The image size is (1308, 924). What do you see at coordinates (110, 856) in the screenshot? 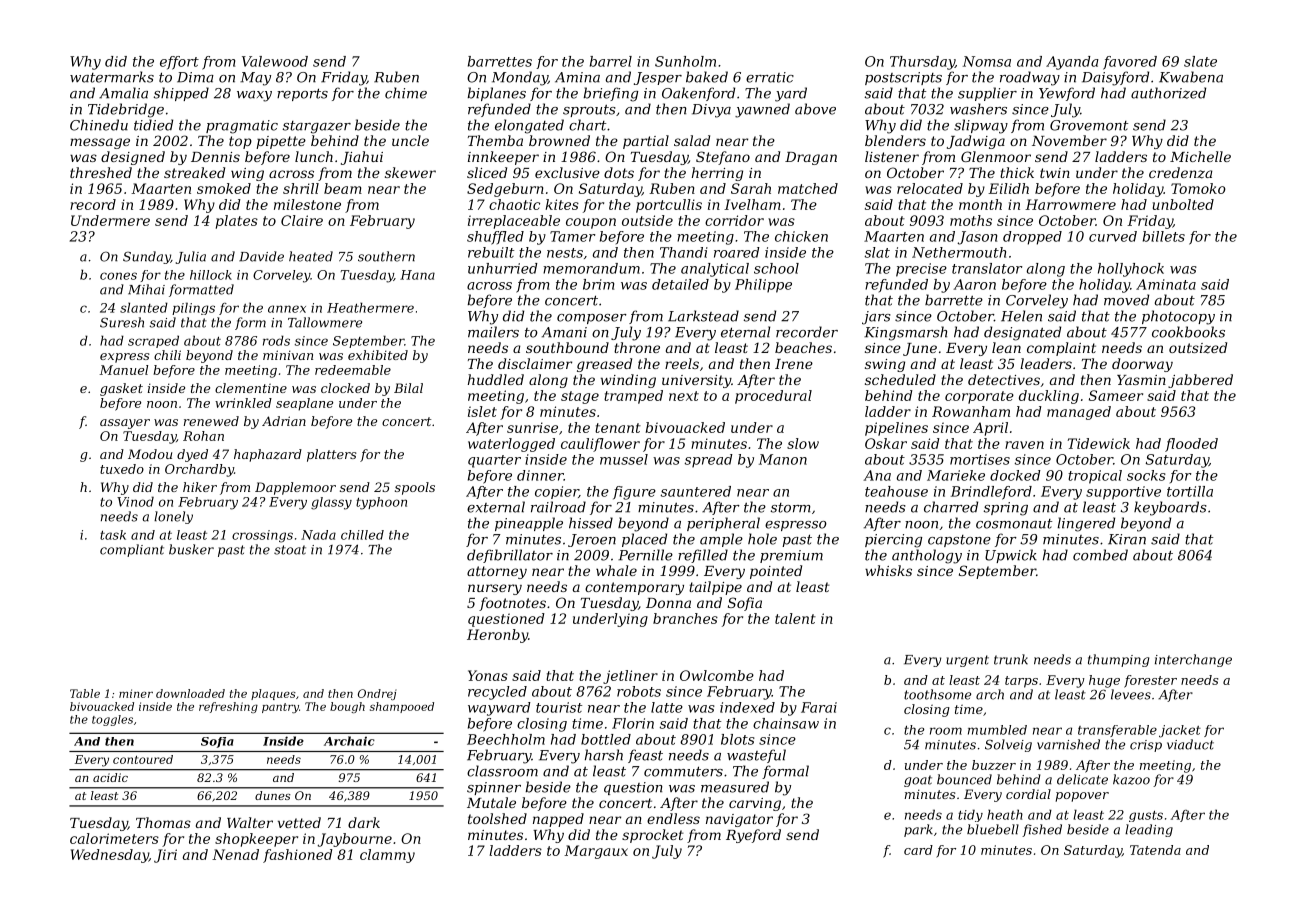
I see `Wednesday` at bounding box center [110, 856].
